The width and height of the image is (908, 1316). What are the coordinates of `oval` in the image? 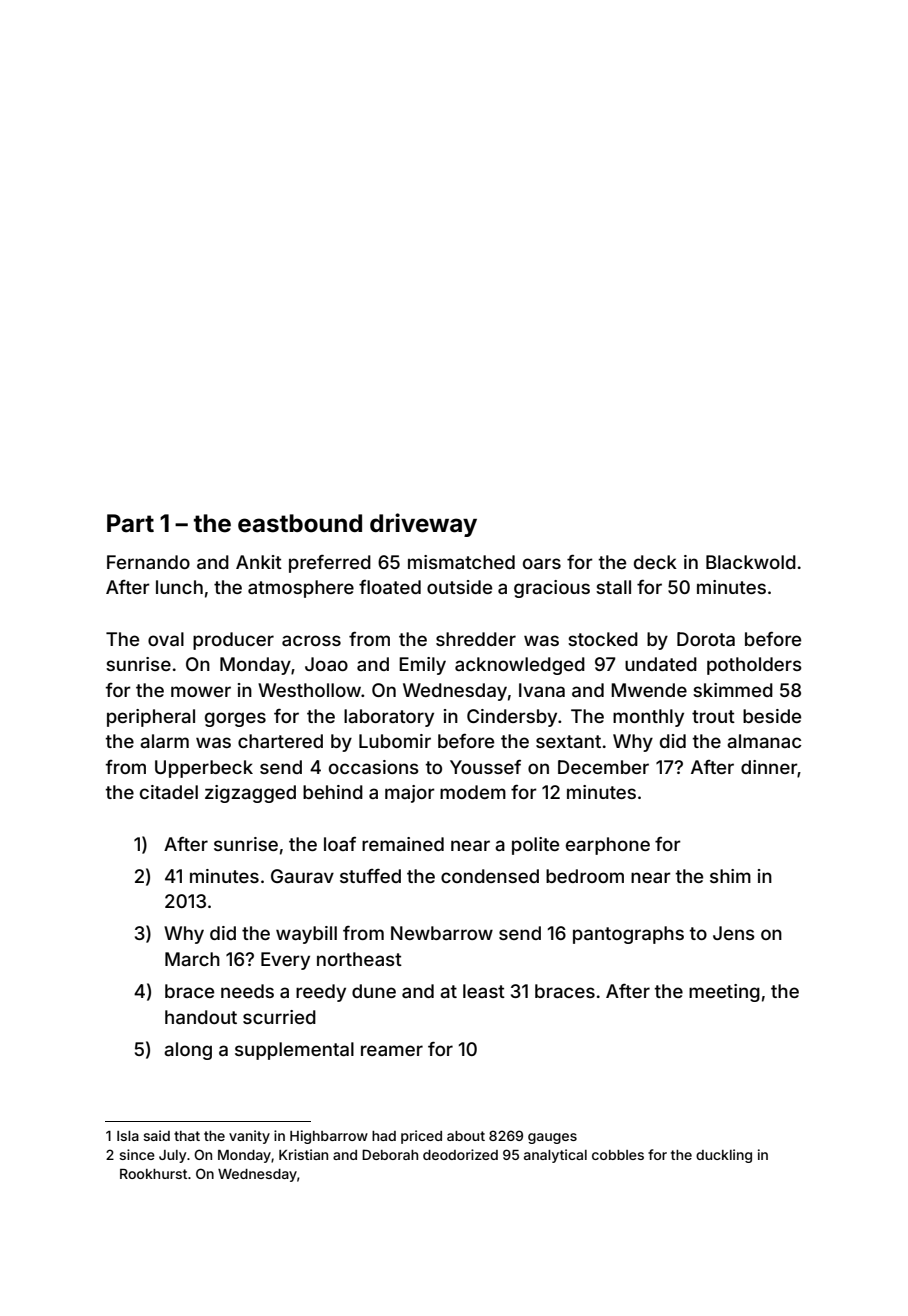 It's located at (166, 639).
